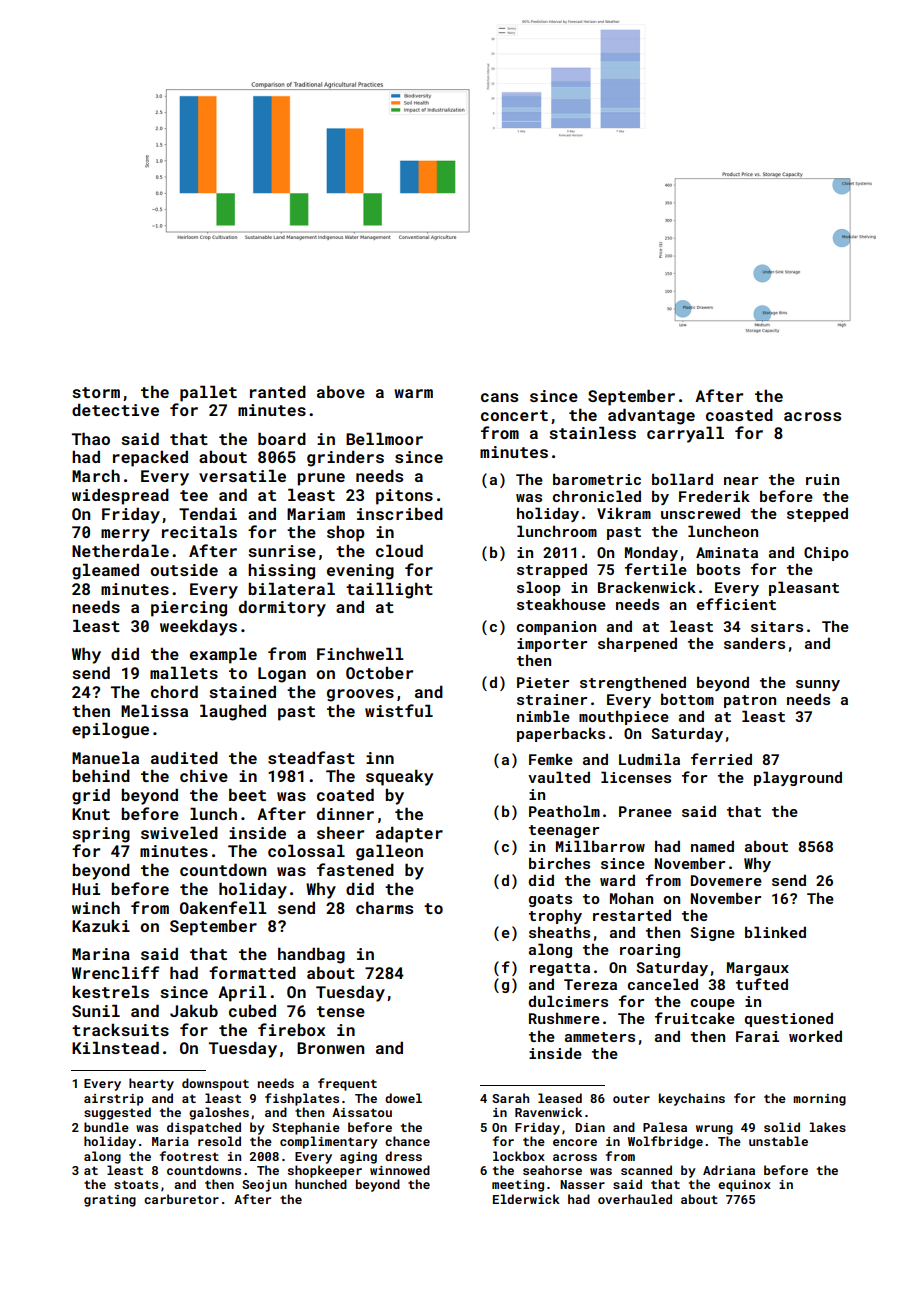 The height and width of the screenshot is (1308, 924). I want to click on advantage, so click(651, 416).
